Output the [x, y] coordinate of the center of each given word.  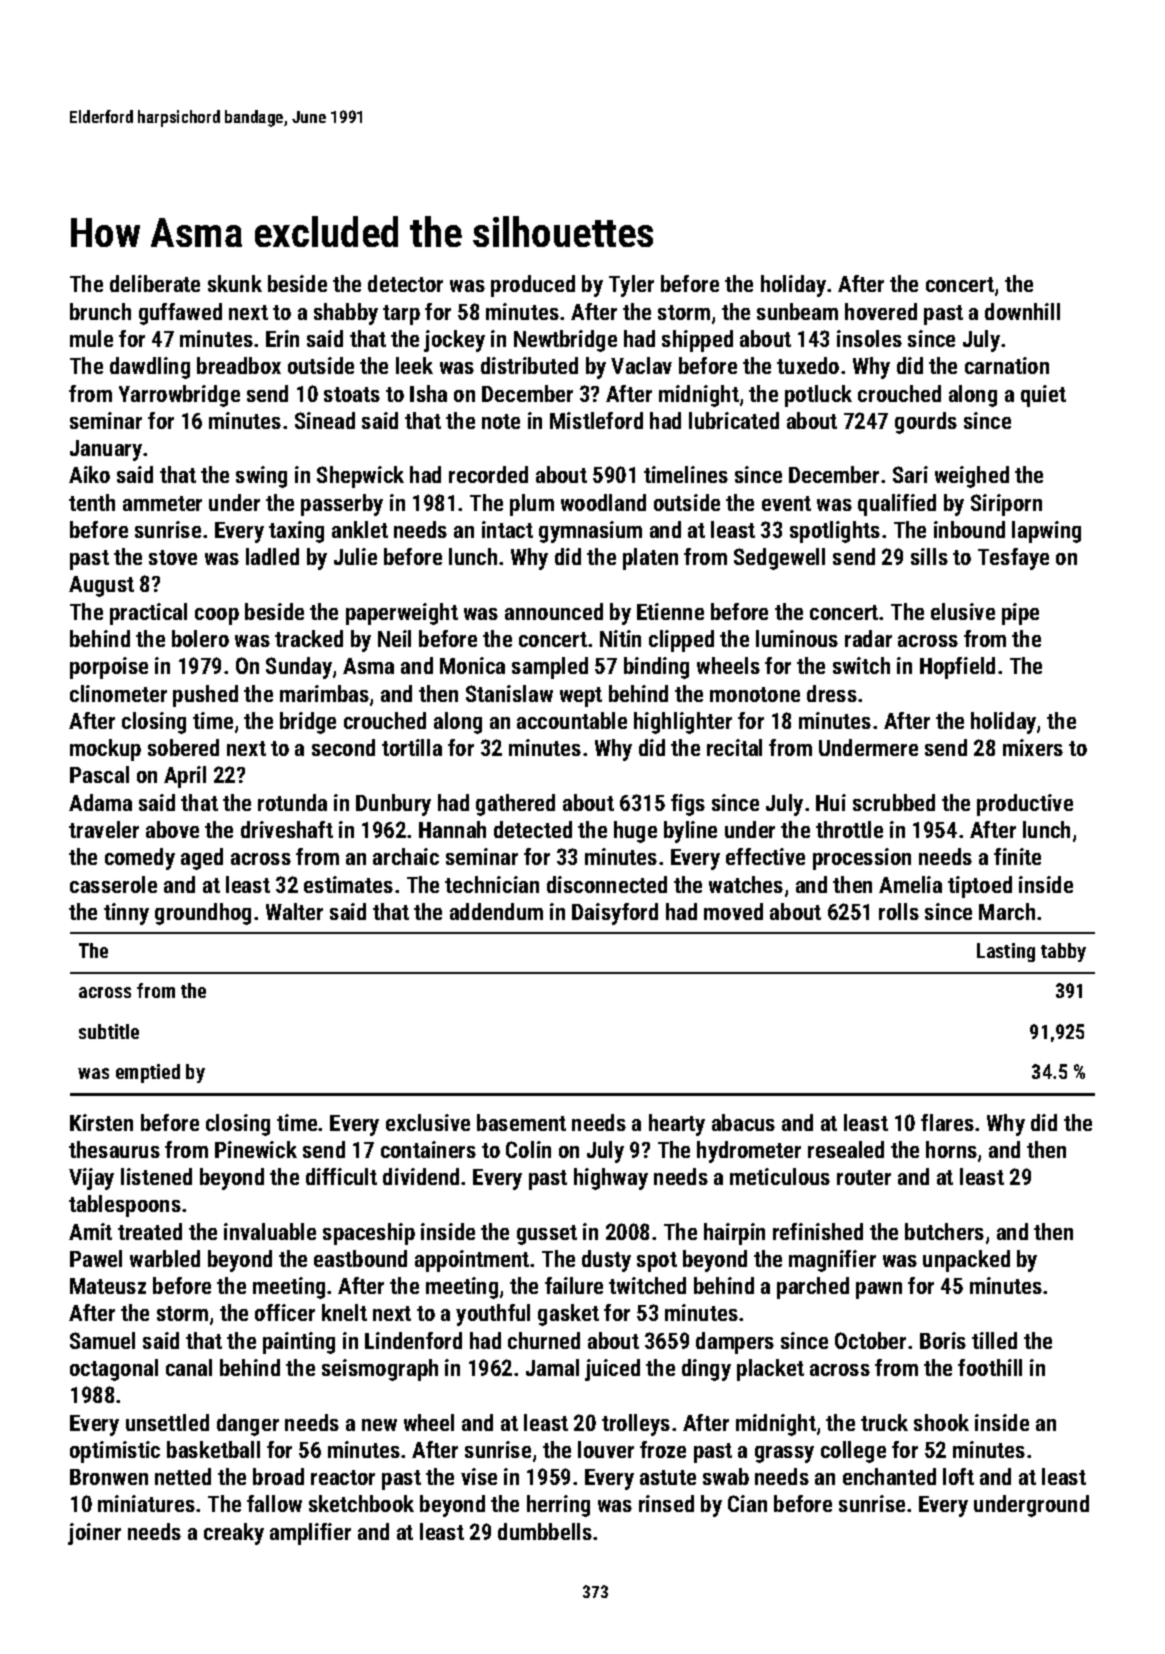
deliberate [155, 283]
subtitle [109, 1031]
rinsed [666, 1503]
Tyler [631, 286]
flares [947, 1122]
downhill [1022, 311]
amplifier [310, 1534]
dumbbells [545, 1531]
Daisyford [615, 914]
